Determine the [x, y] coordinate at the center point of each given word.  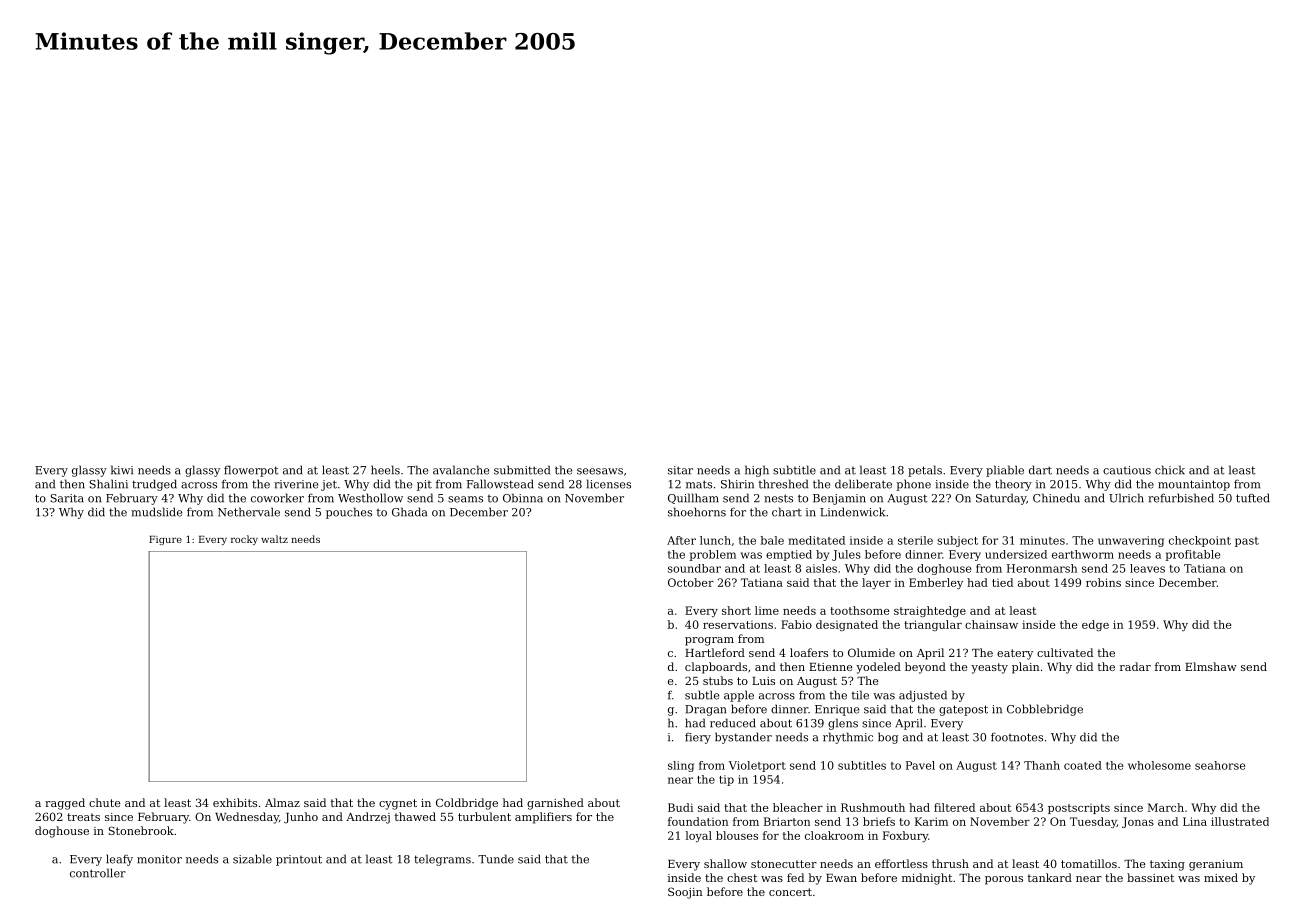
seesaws [600, 471]
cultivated [1065, 652]
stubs [718, 680]
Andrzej [368, 818]
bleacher [798, 807]
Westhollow [370, 498]
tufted [1253, 498]
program [709, 641]
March [1166, 807]
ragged [65, 804]
